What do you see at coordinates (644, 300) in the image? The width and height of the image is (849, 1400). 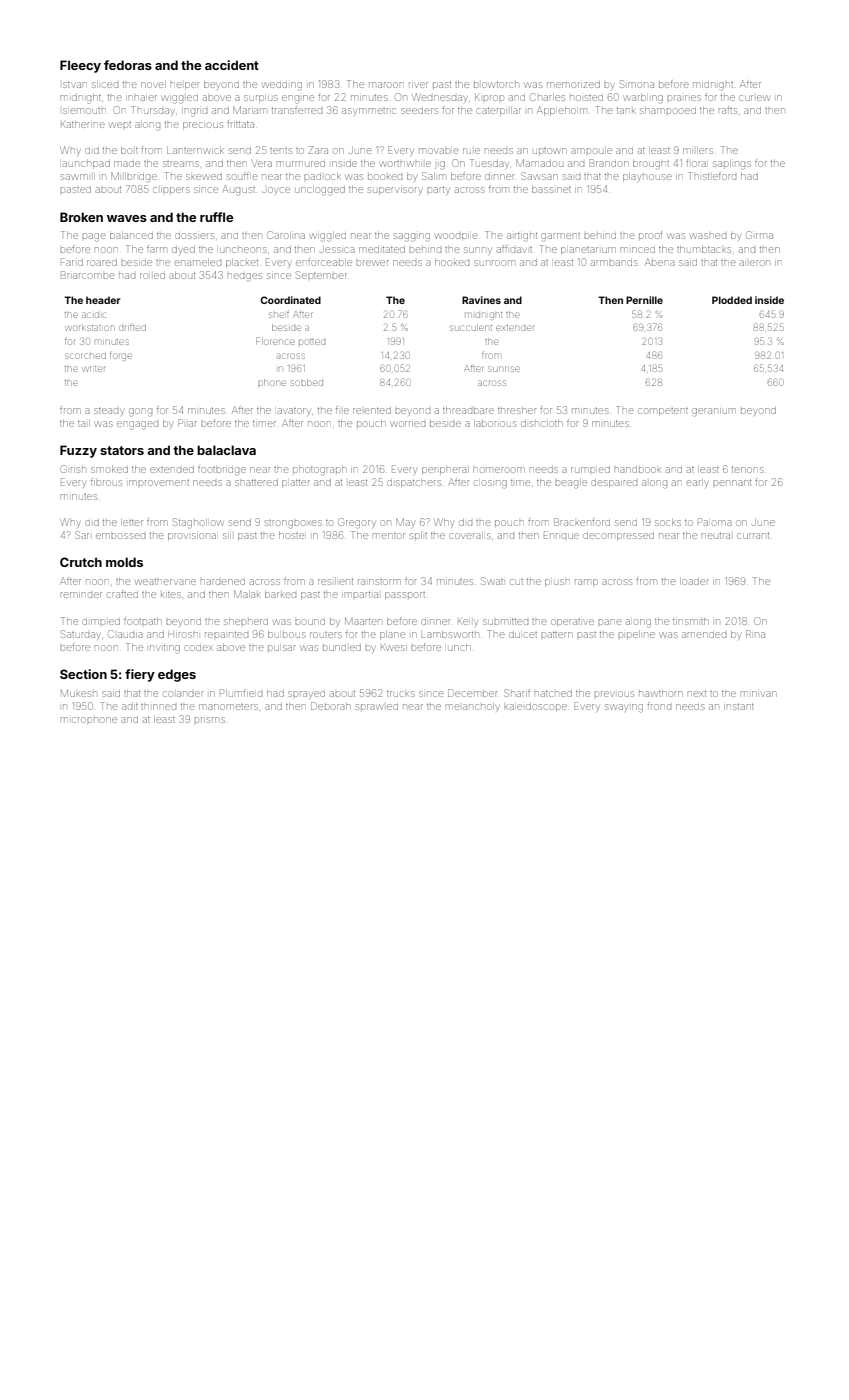 I see `Pernille` at bounding box center [644, 300].
